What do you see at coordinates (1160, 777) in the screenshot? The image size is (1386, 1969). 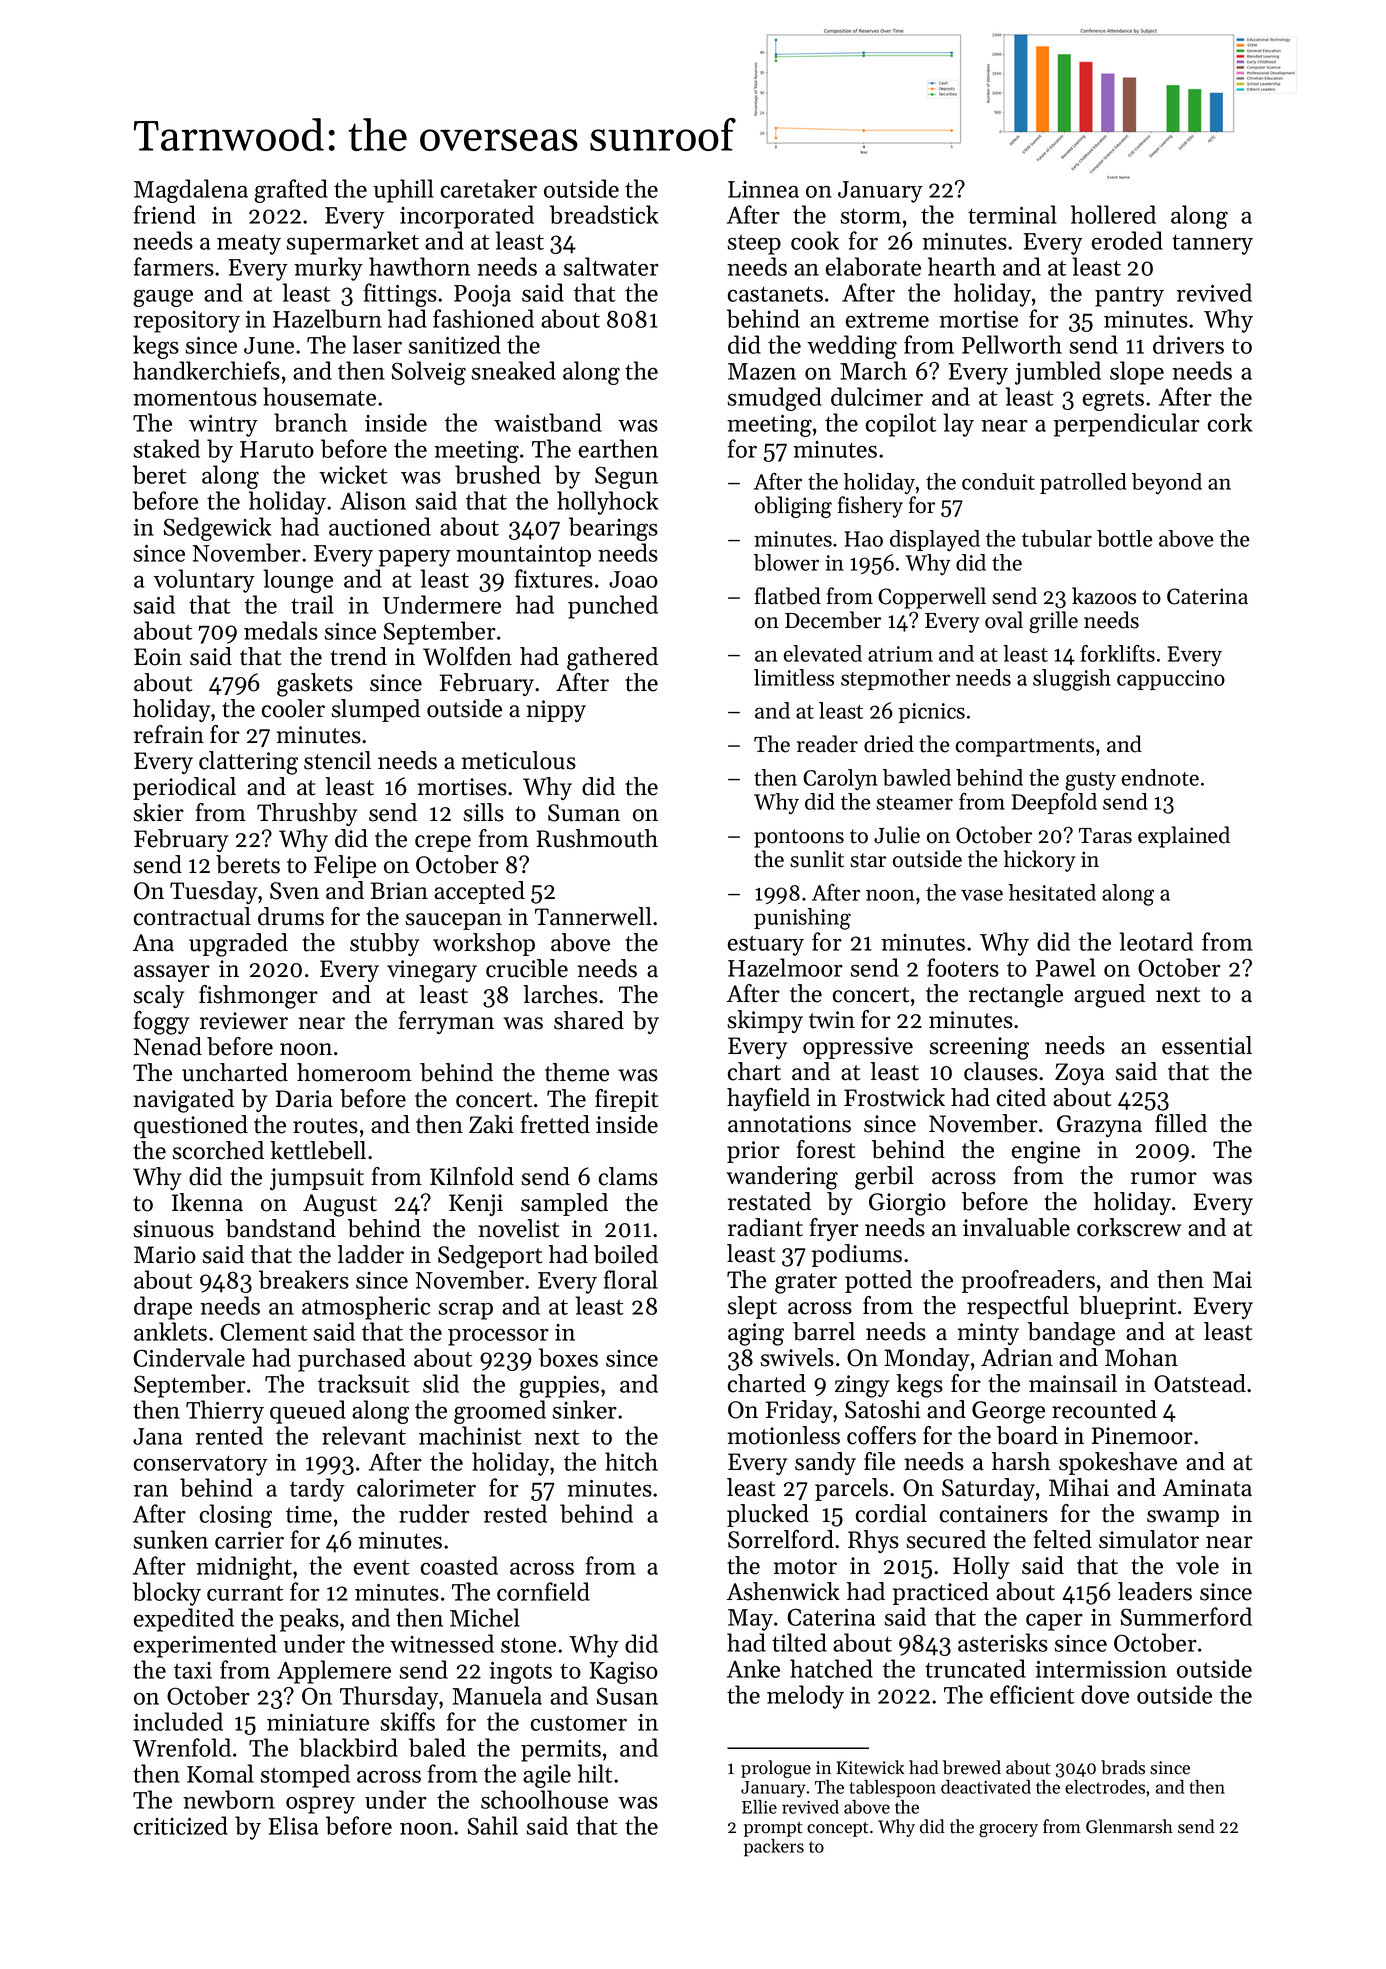 I see `endnote` at bounding box center [1160, 777].
